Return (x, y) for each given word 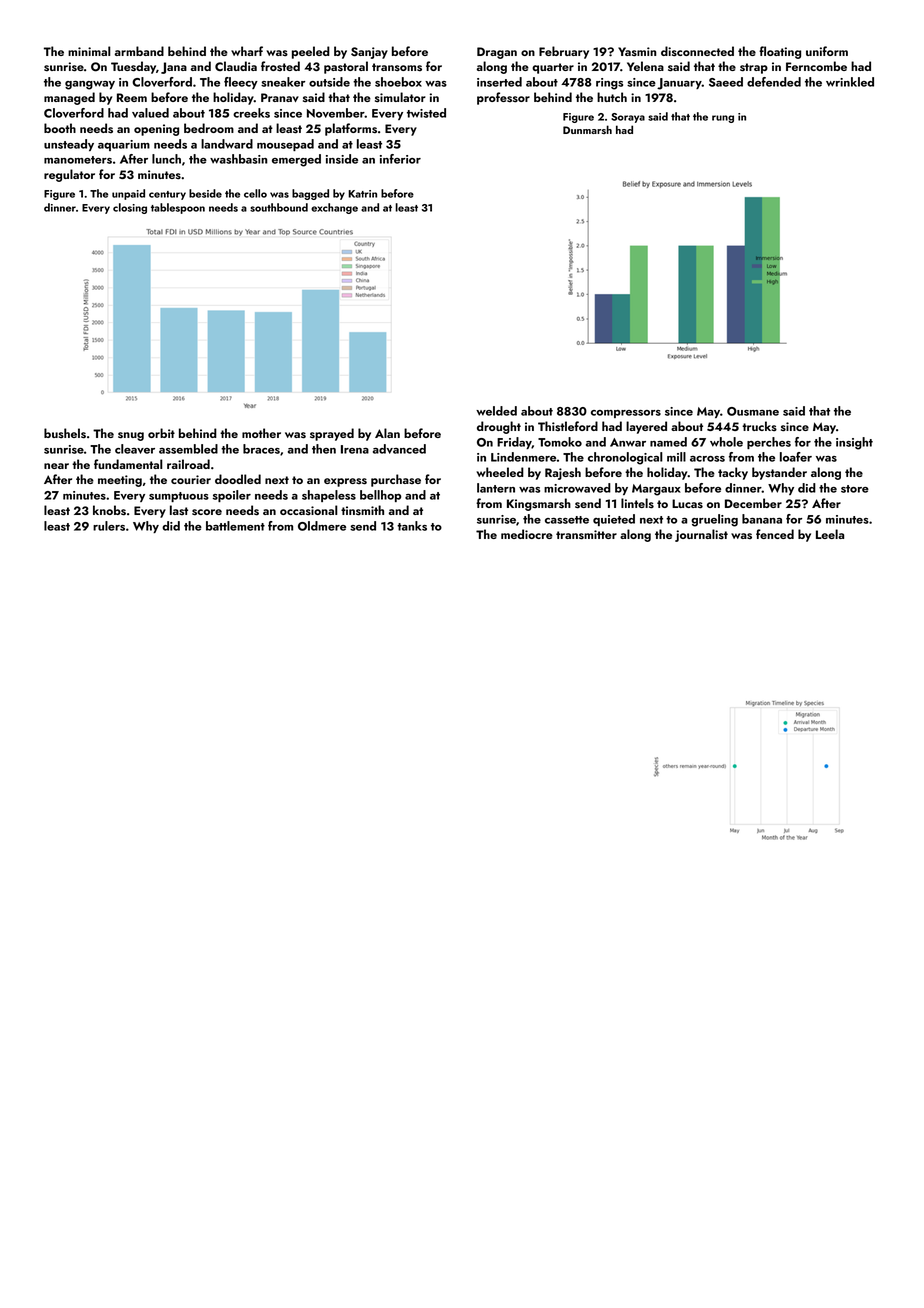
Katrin (362, 194)
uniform (827, 51)
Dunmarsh (587, 129)
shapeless (329, 496)
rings (609, 84)
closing (130, 208)
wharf (247, 51)
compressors (626, 414)
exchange (334, 208)
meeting (120, 481)
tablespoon (178, 208)
